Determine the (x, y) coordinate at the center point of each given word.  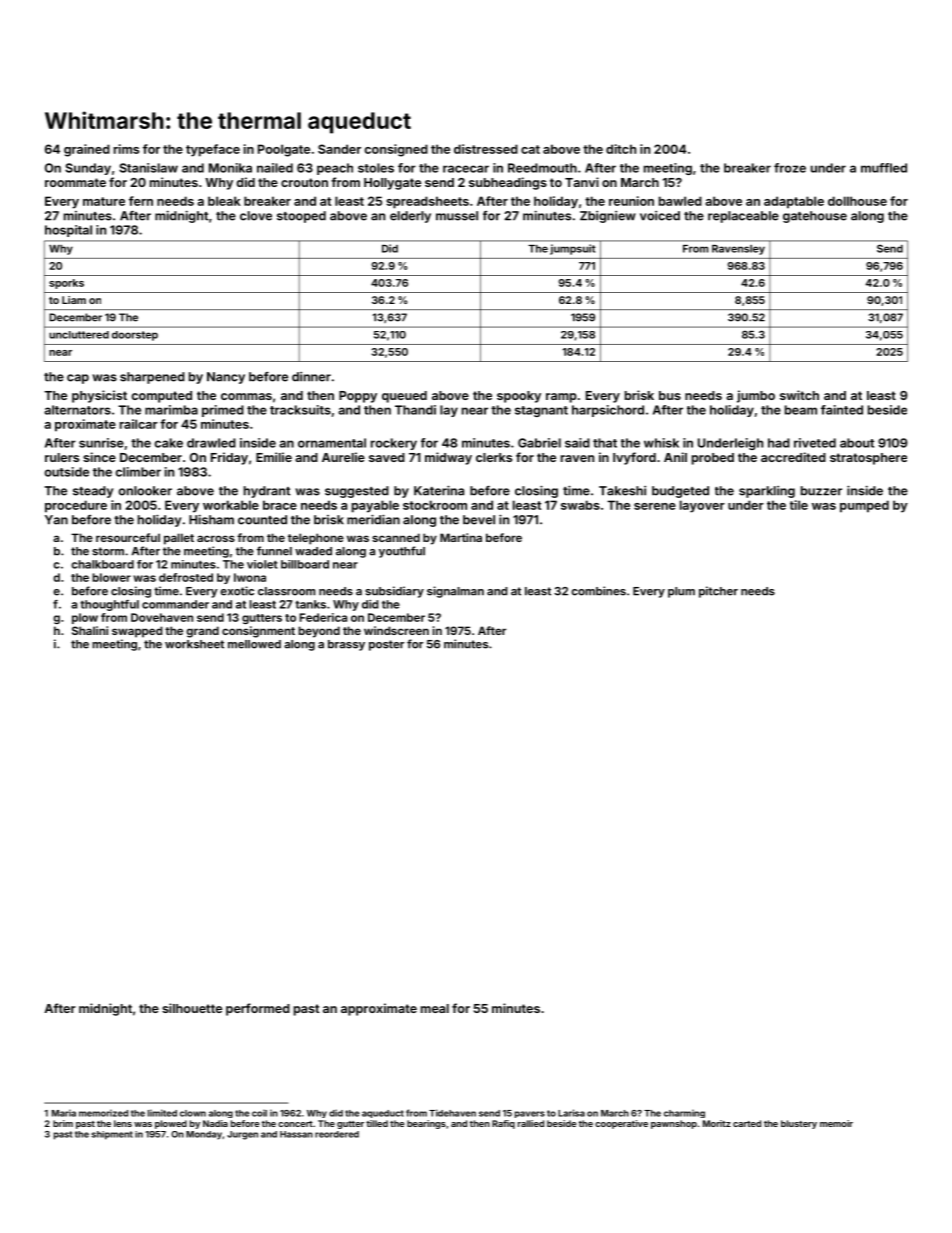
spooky (519, 397)
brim (63, 1123)
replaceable (743, 217)
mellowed (254, 644)
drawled (211, 443)
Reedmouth (542, 168)
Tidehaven (452, 1113)
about (857, 443)
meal (435, 1008)
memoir (836, 1123)
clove (256, 216)
